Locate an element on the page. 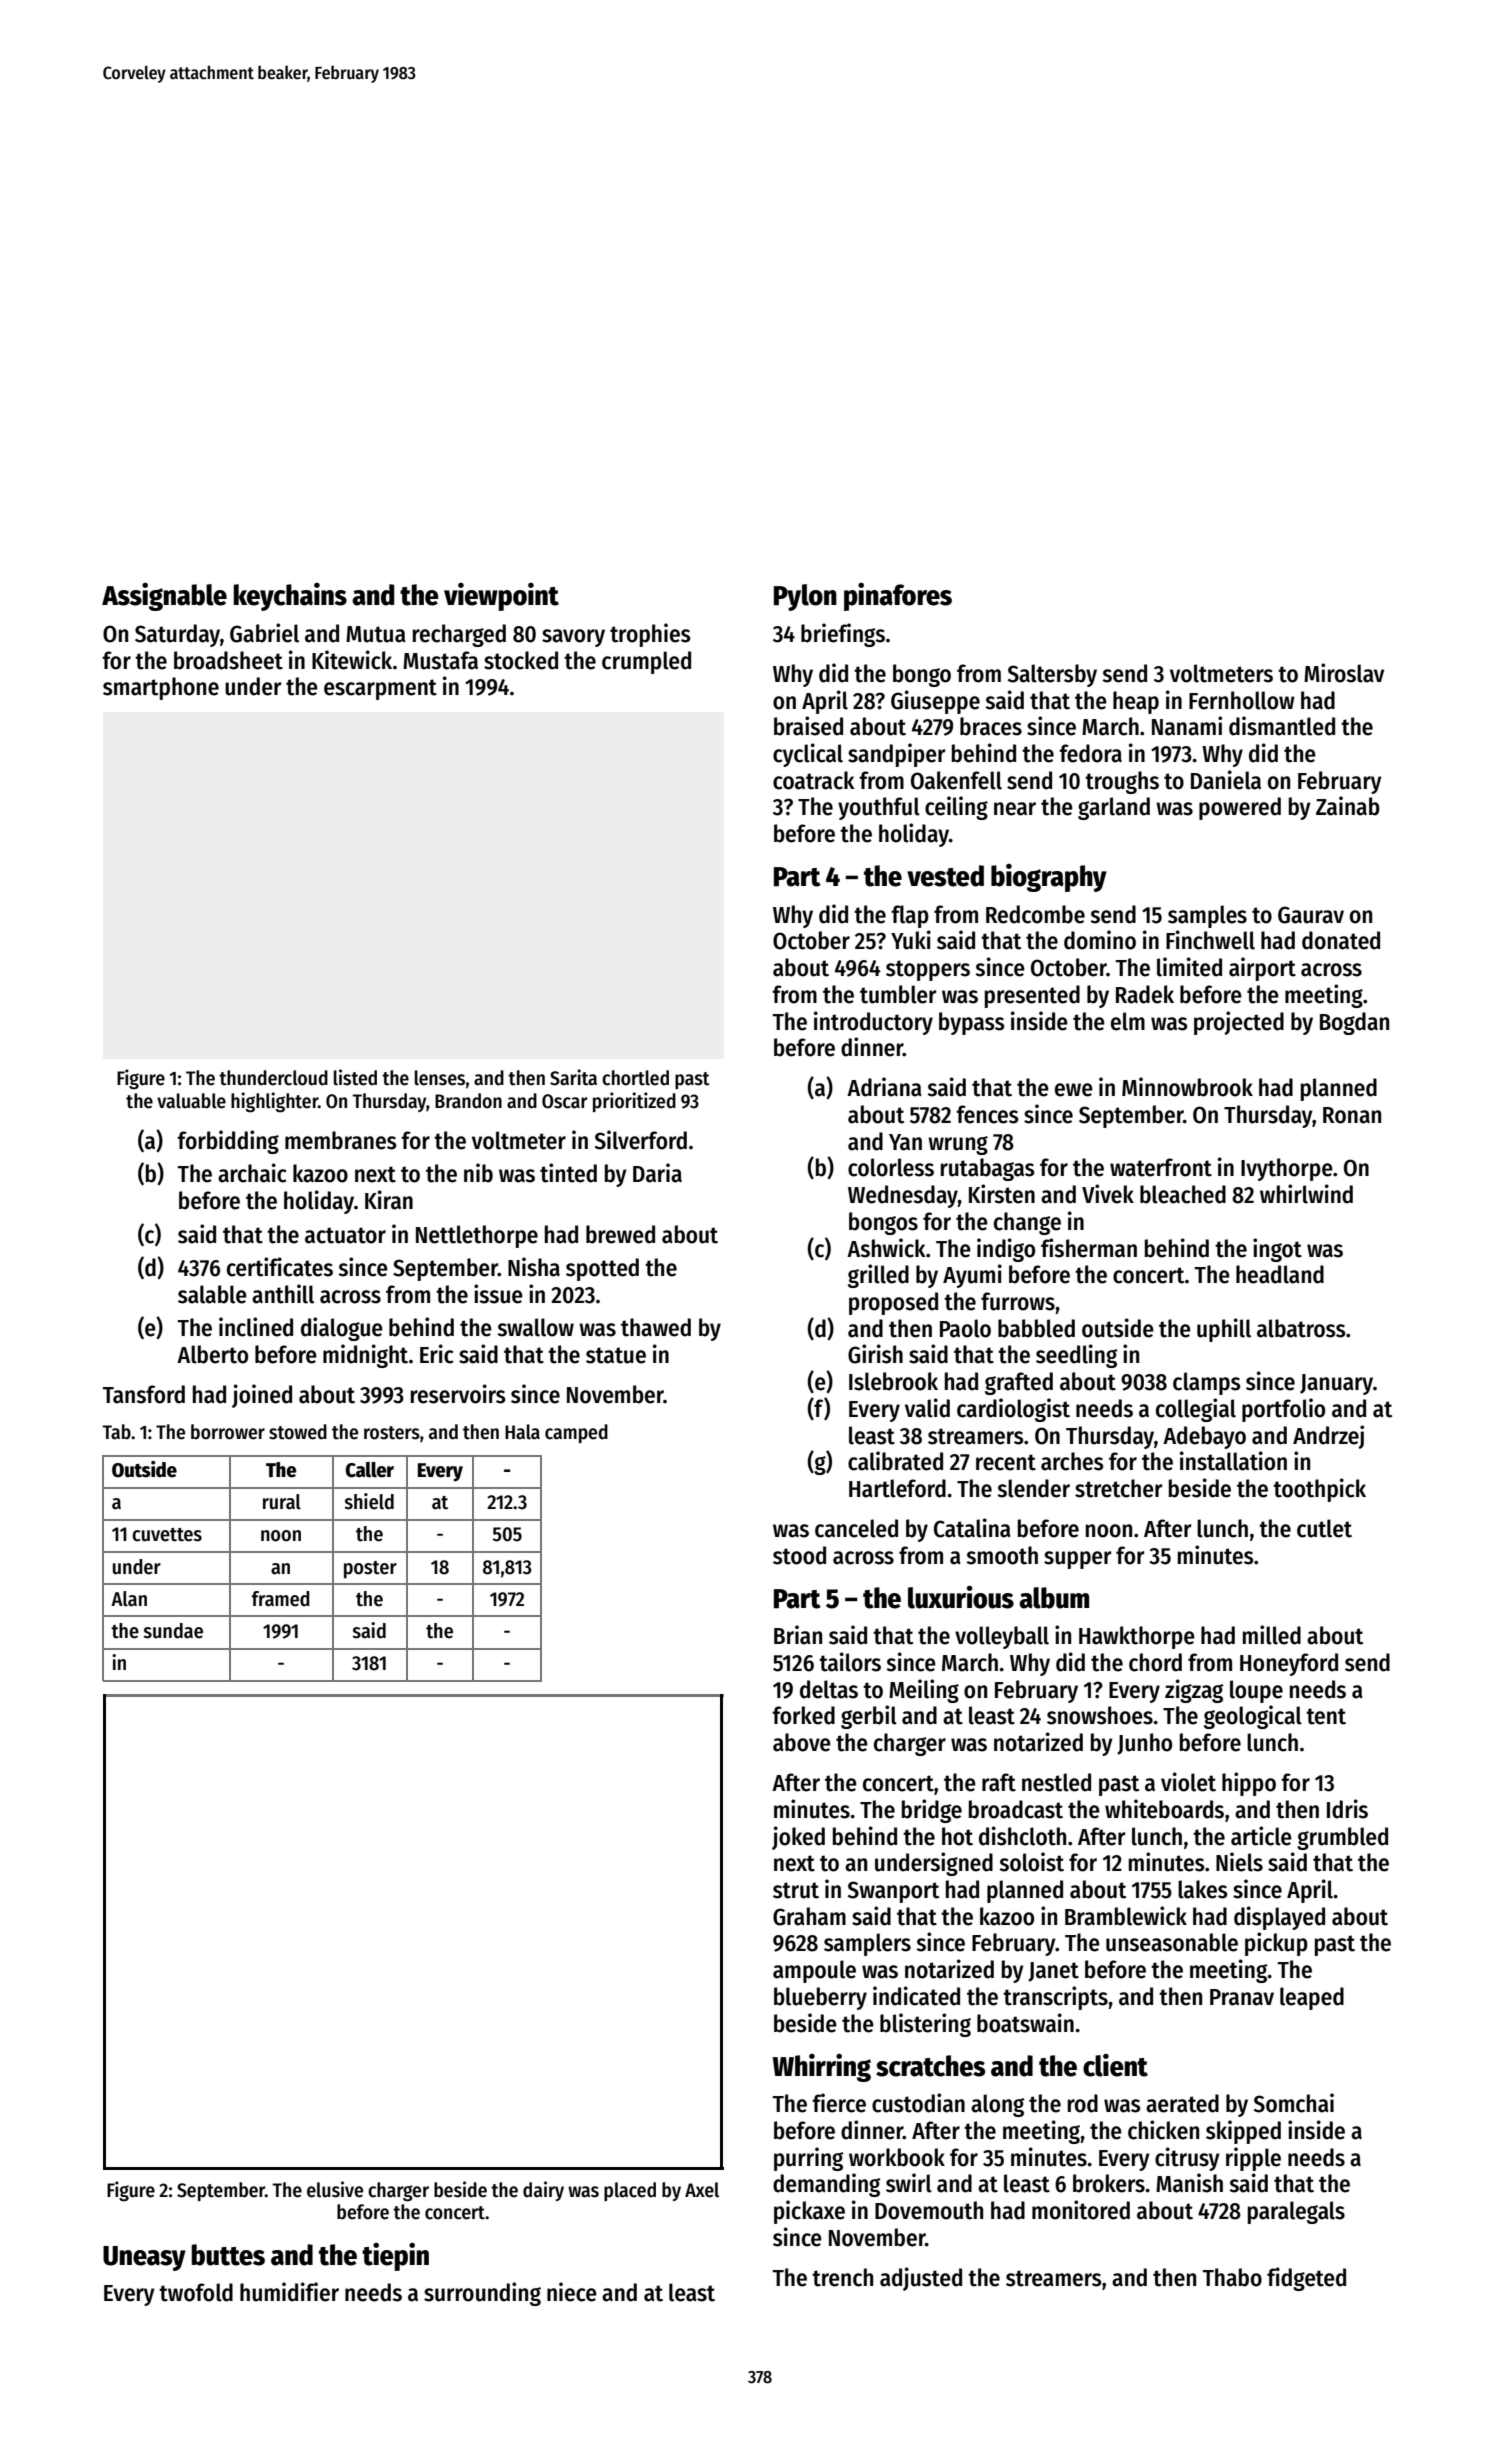  elusive is located at coordinates (335, 2189).
